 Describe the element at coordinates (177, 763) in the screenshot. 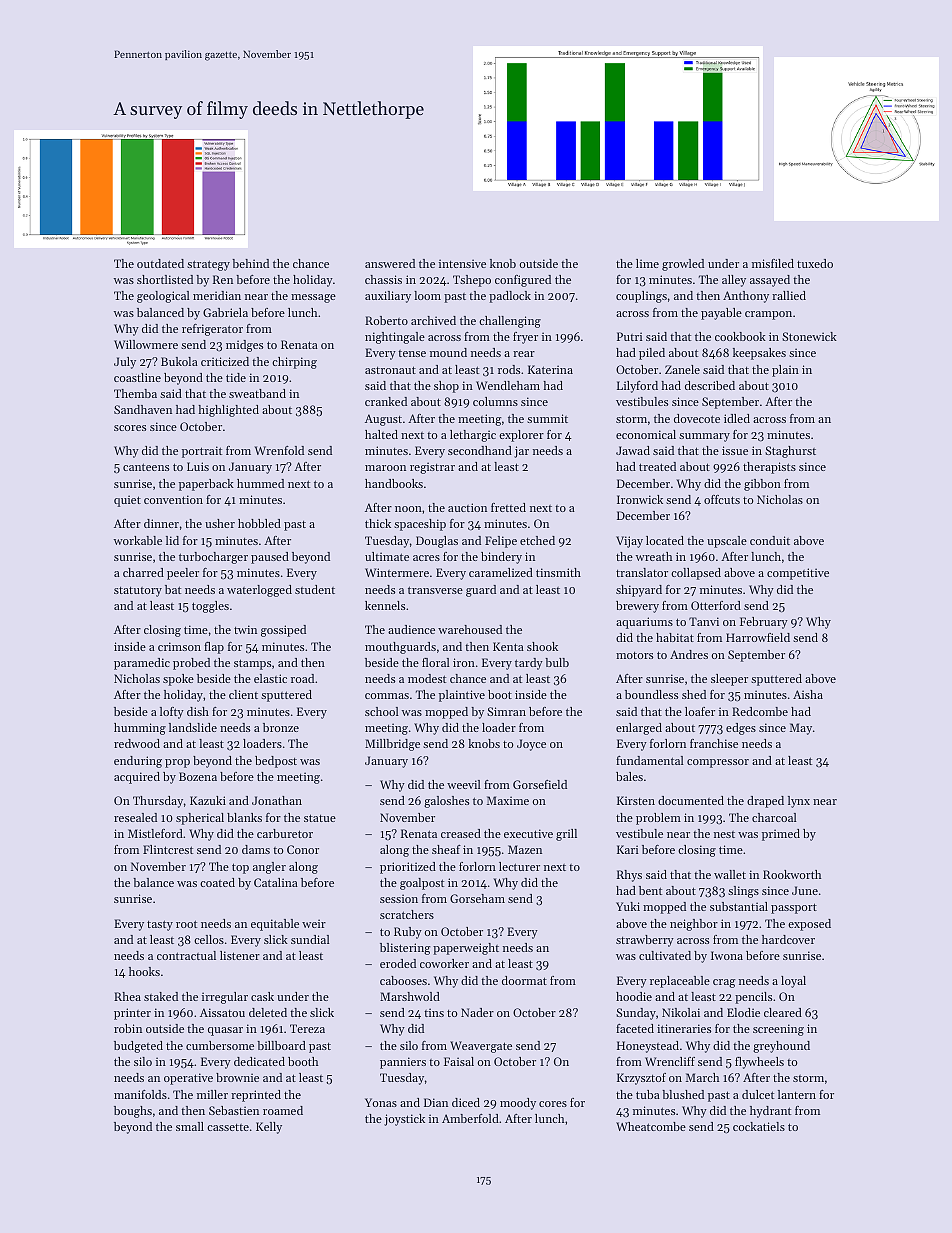

I see `prop` at that location.
